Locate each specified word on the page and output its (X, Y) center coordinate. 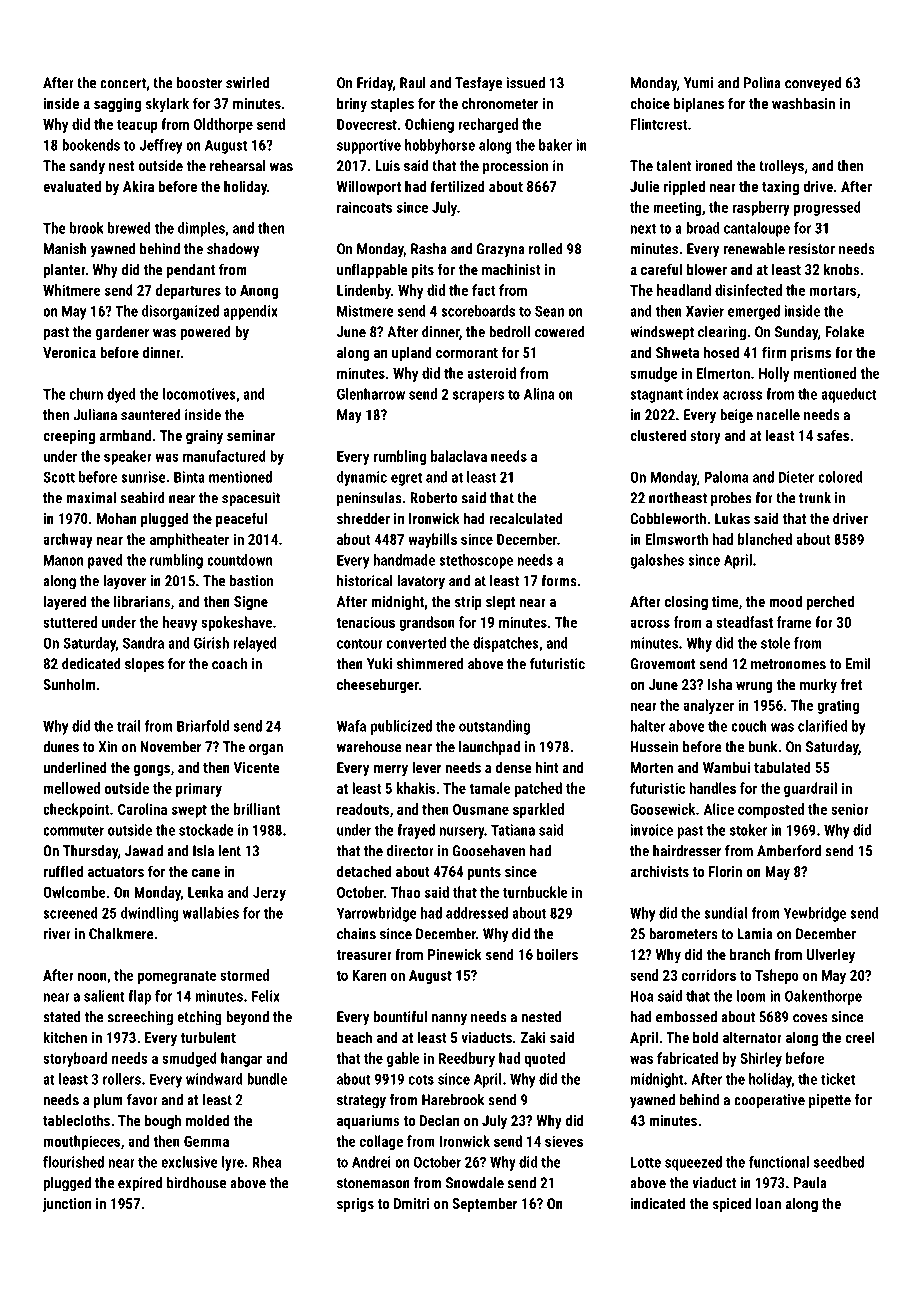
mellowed (72, 788)
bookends (91, 145)
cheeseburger (378, 685)
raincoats (364, 207)
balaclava (459, 456)
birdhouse (196, 1183)
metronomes (788, 664)
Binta (189, 477)
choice (650, 103)
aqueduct (849, 395)
